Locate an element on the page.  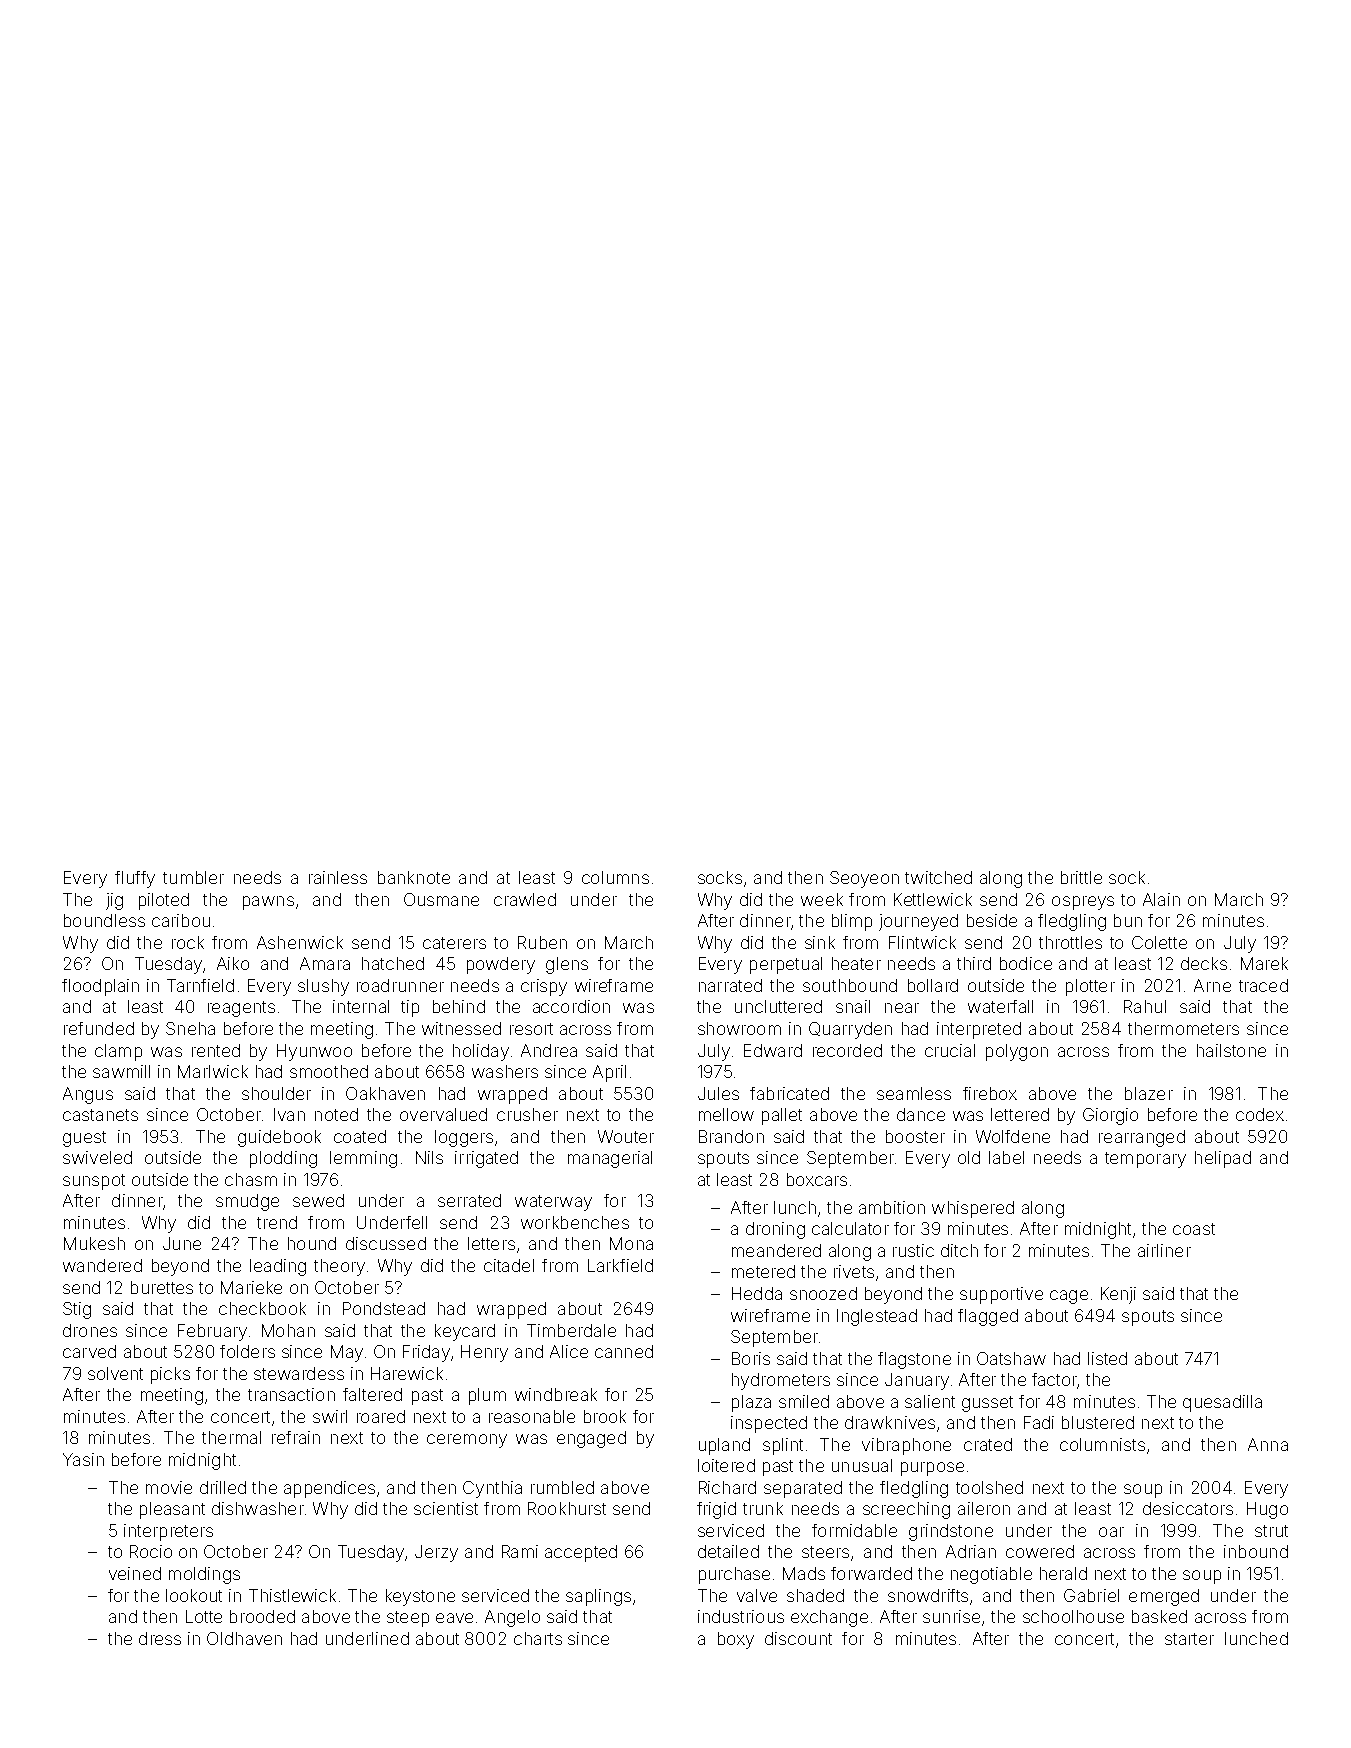
solvent is located at coordinates (115, 1373).
